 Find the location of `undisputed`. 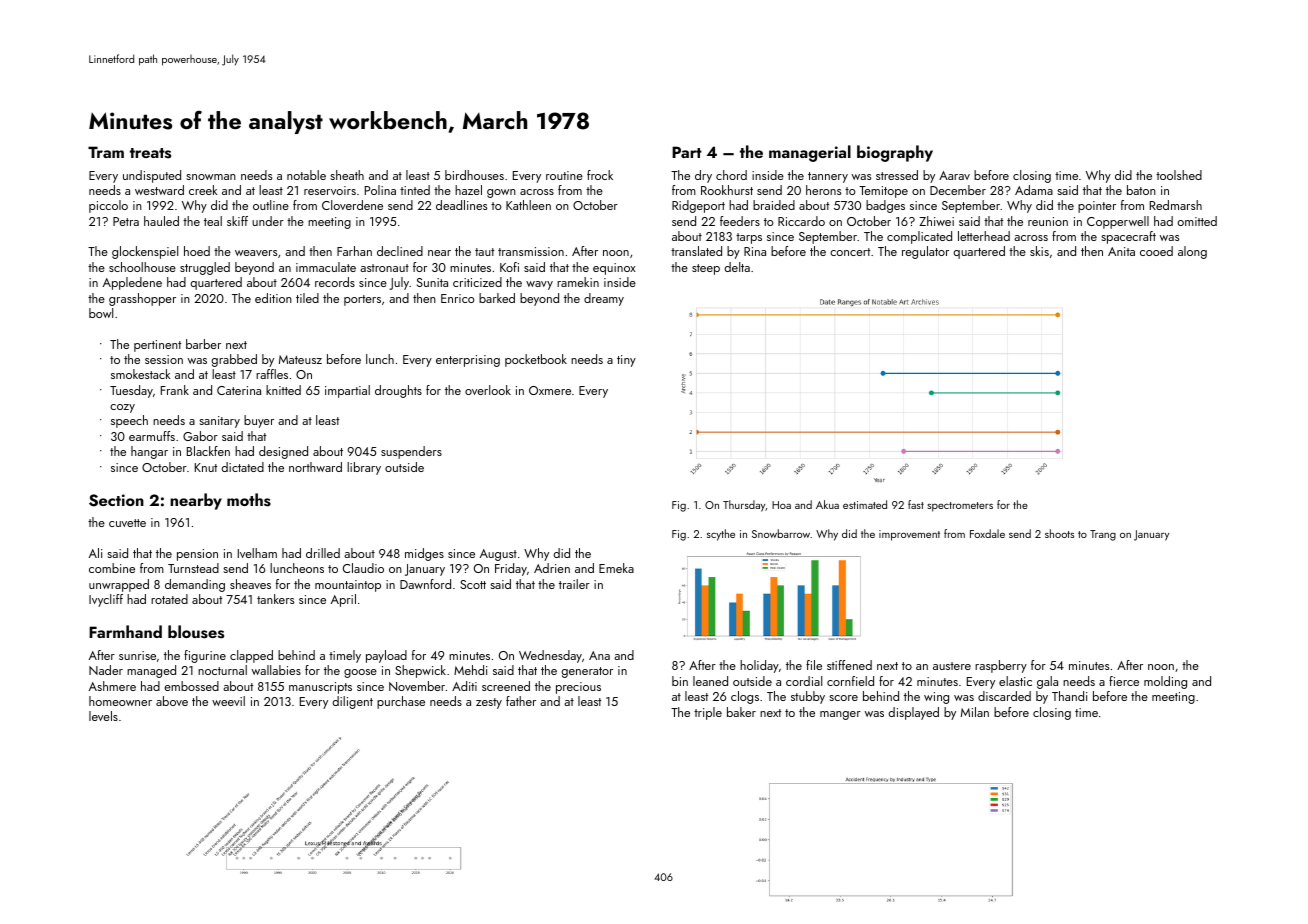

undisputed is located at coordinates (152, 176).
